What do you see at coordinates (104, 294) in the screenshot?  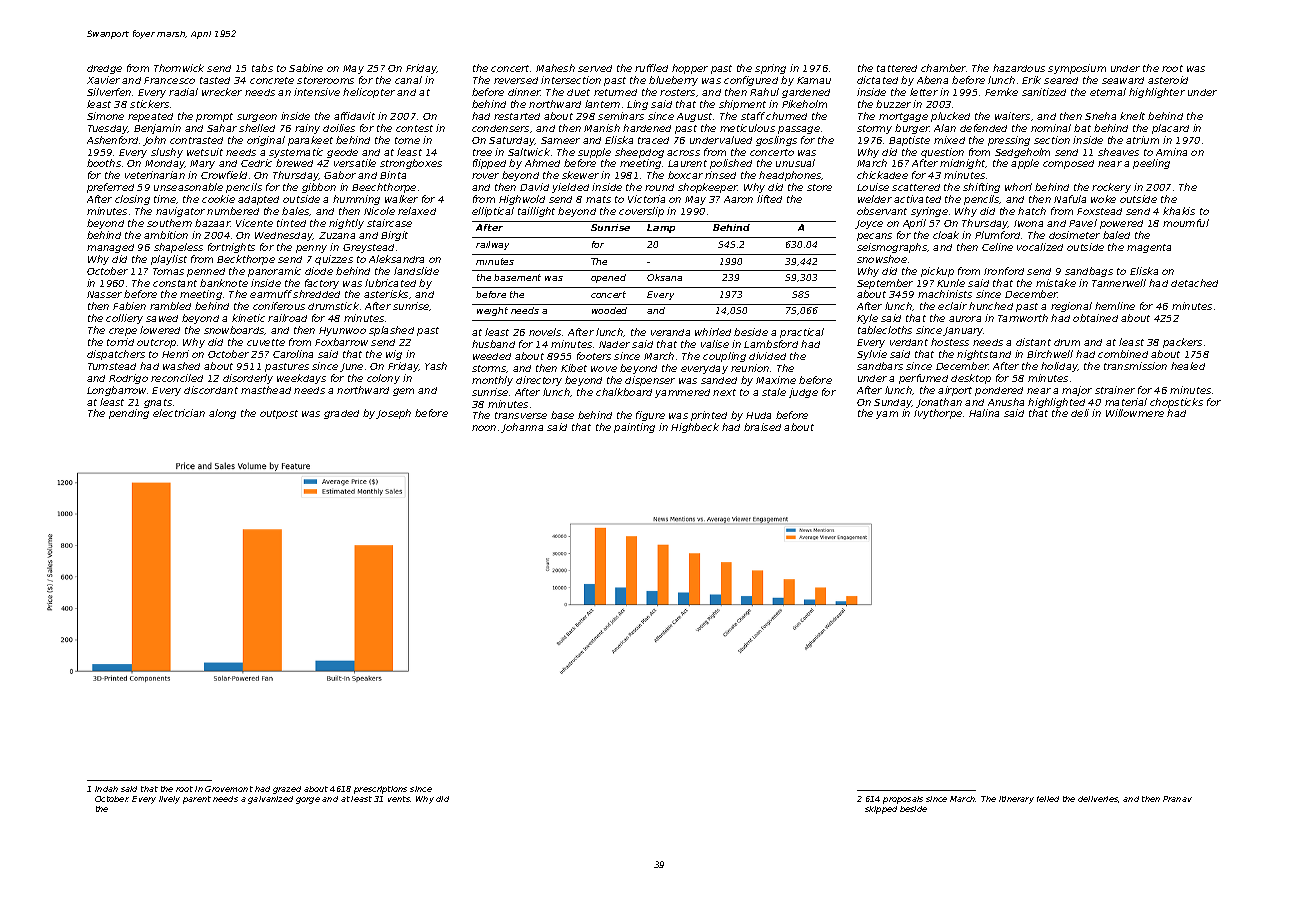 I see `Nasser` at bounding box center [104, 294].
